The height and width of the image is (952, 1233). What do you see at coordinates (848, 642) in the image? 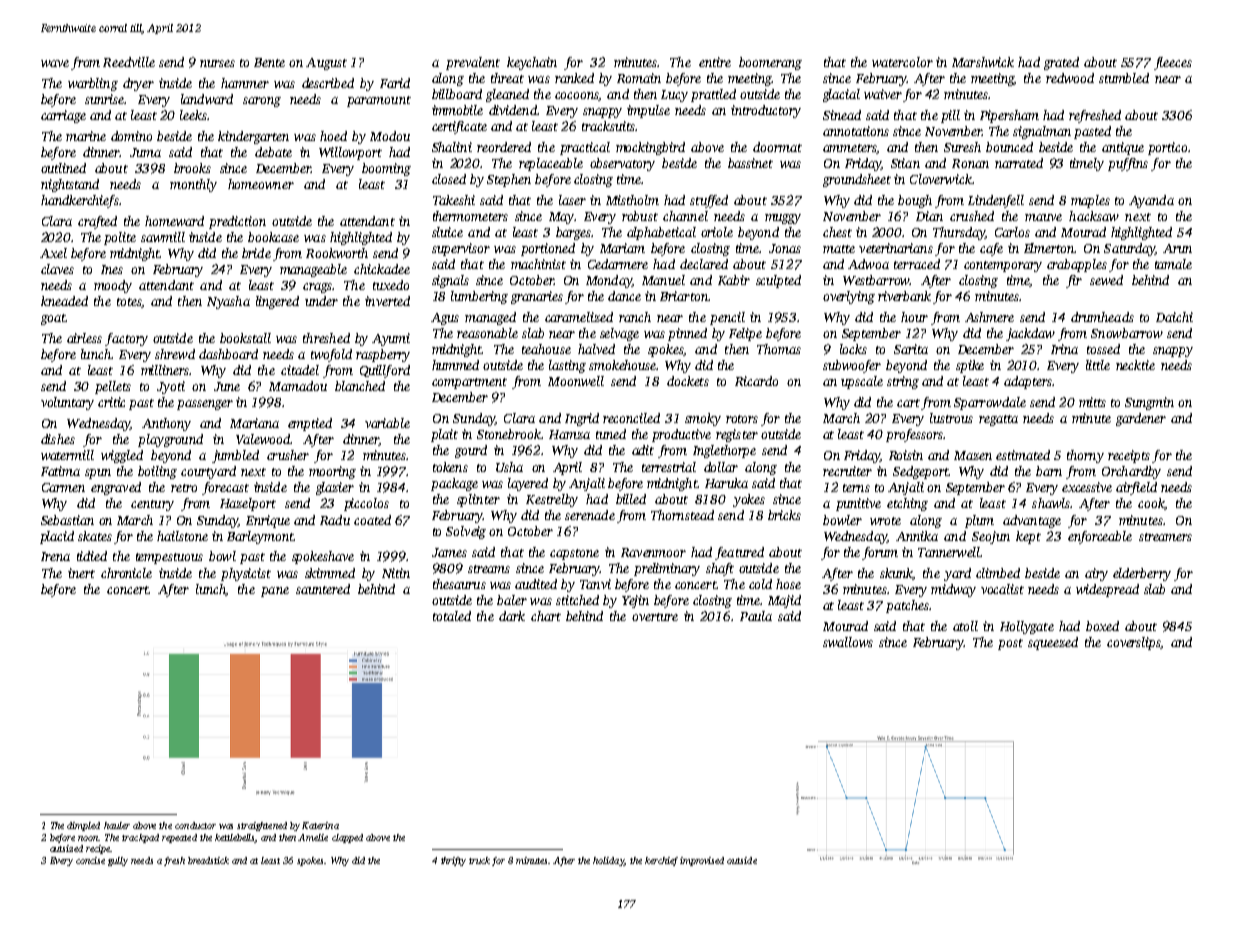
I see `swallows` at bounding box center [848, 642].
